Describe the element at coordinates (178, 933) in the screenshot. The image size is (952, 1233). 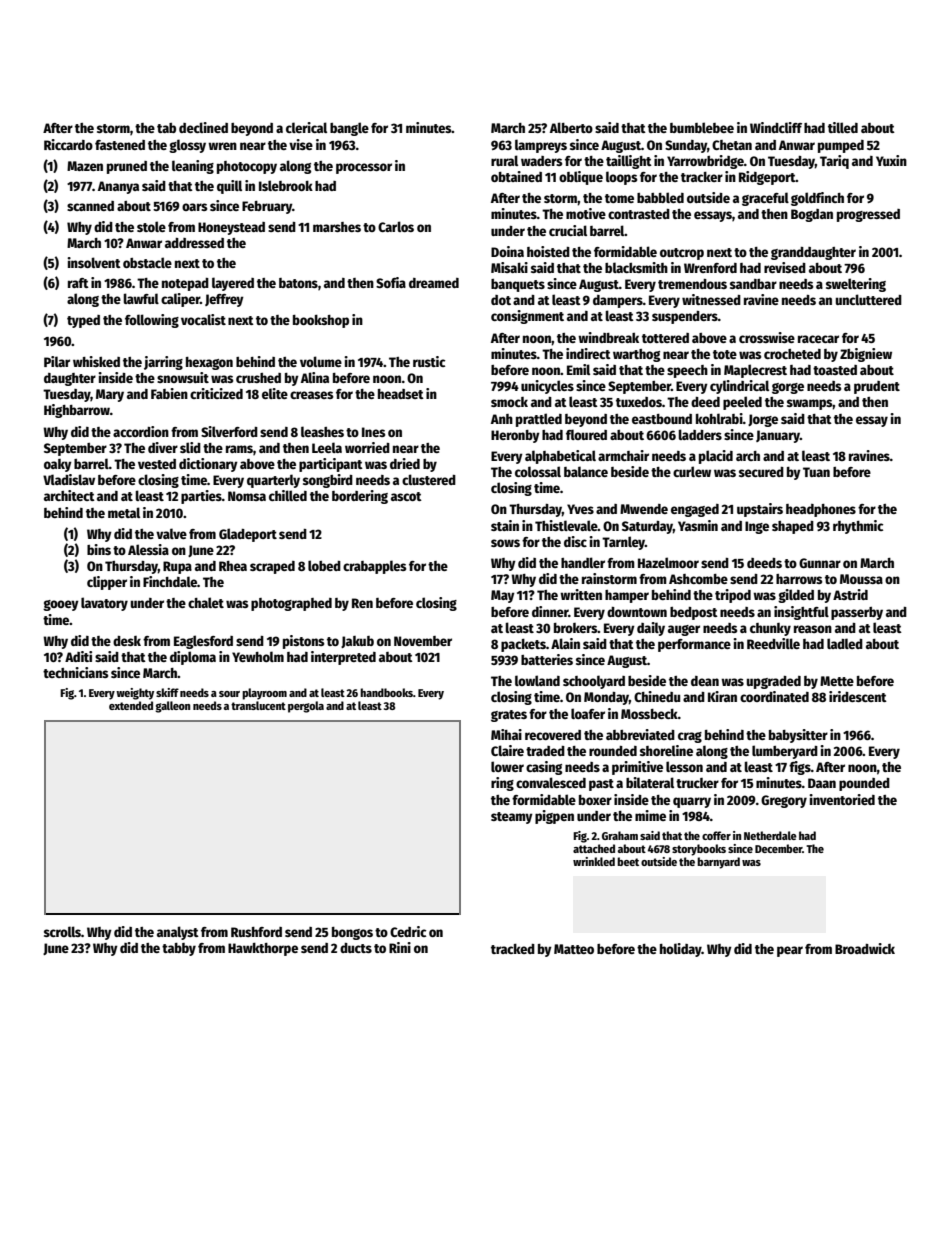
I see `analyst` at that location.
